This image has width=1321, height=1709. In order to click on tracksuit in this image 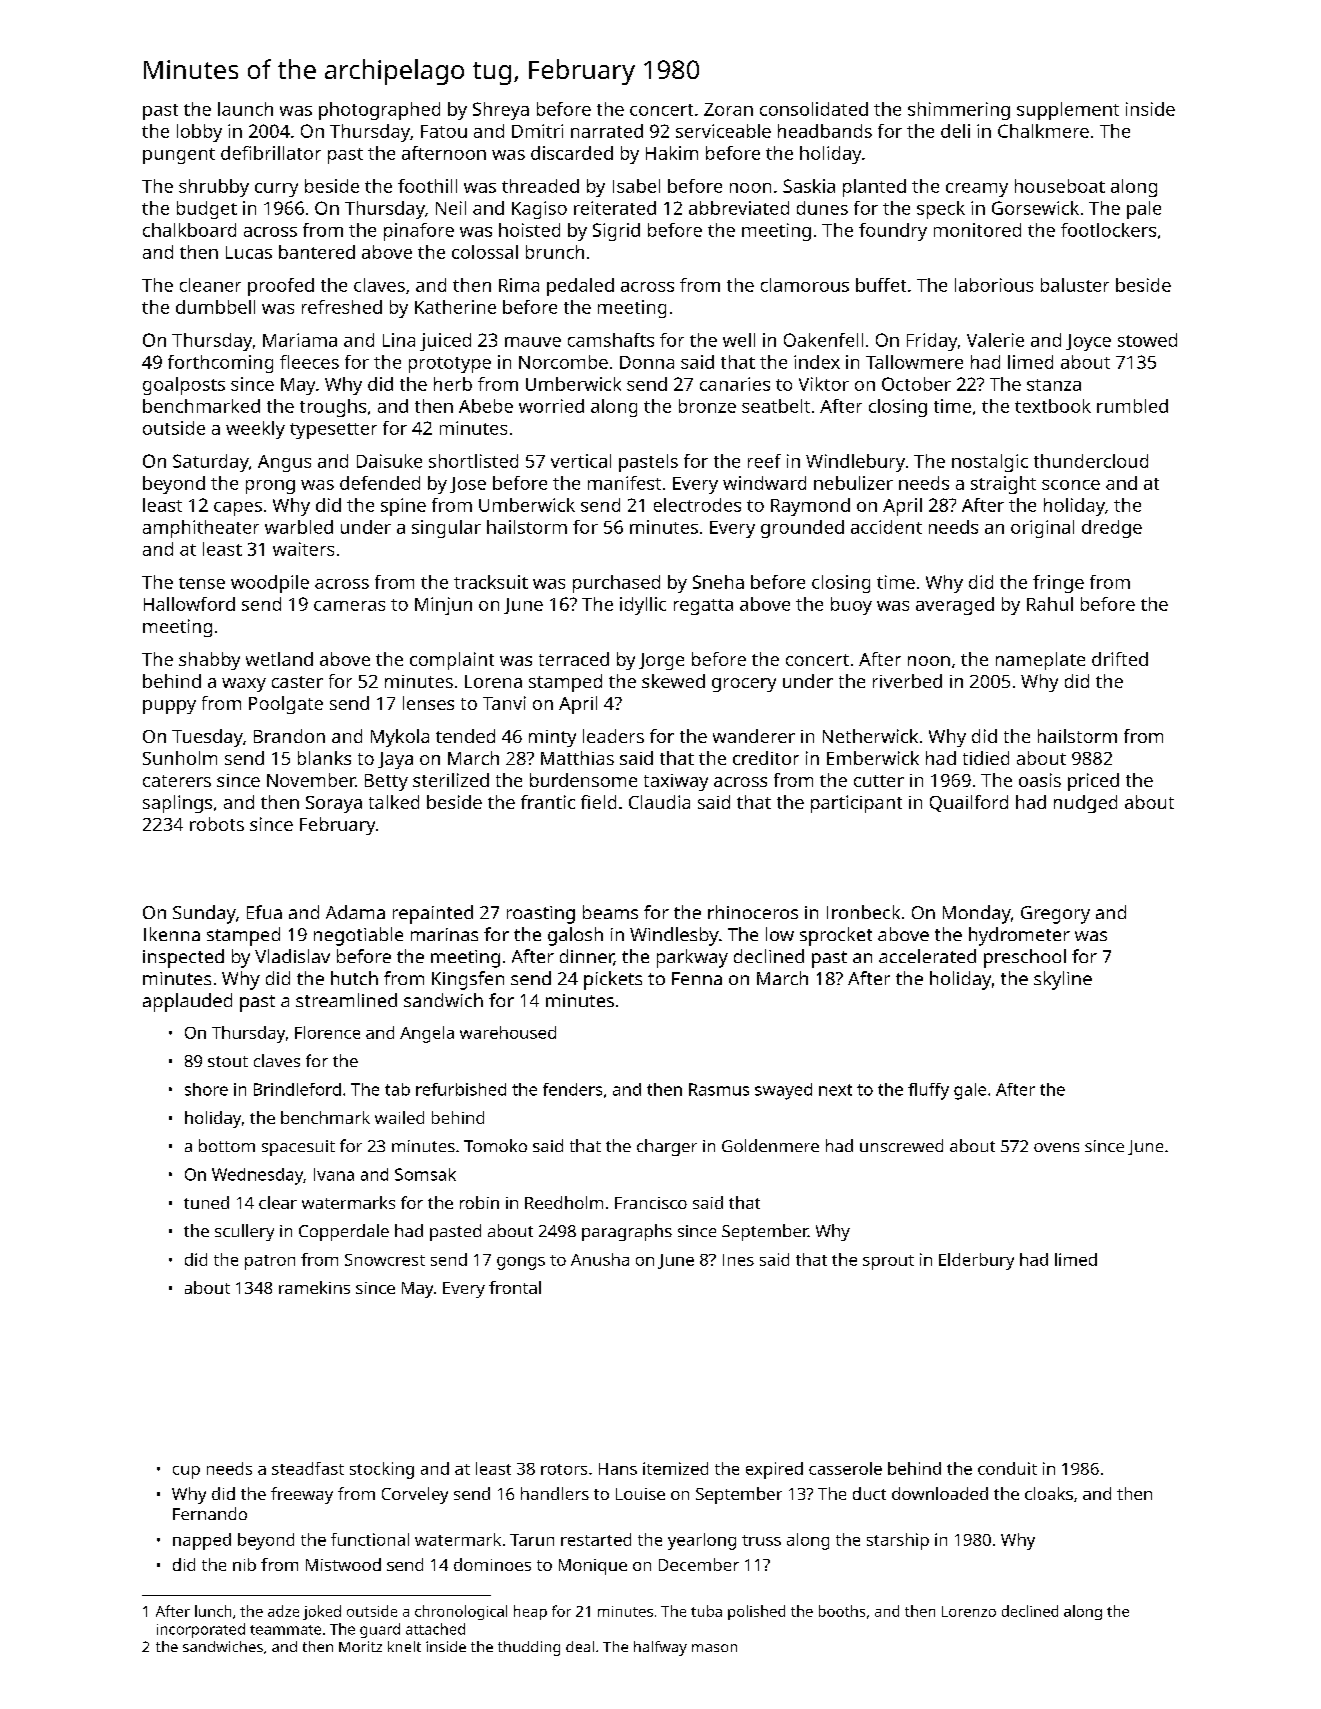, I will do `click(491, 582)`.
